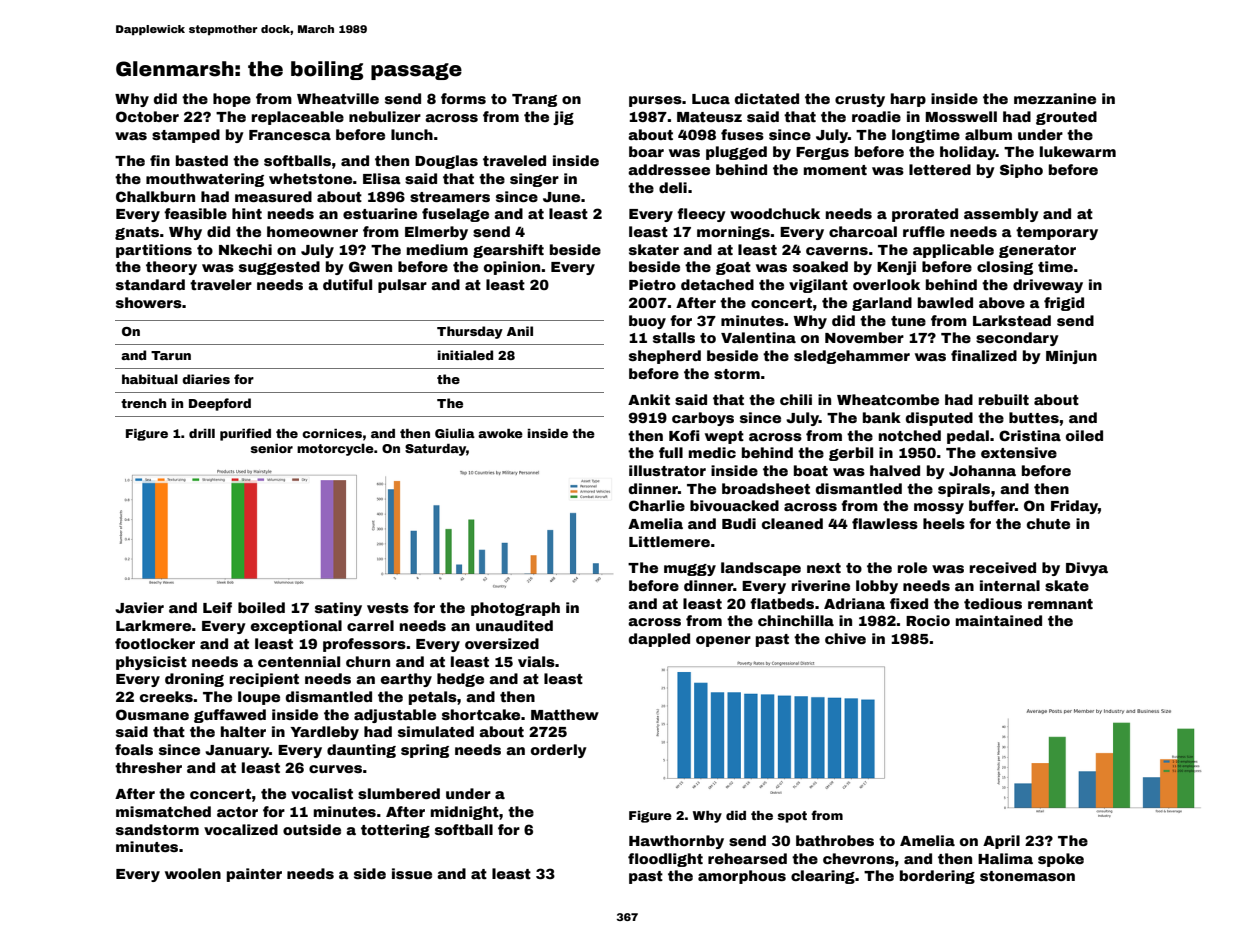 Image resolution: width=1233 pixels, height=952 pixels. What do you see at coordinates (565, 714) in the screenshot?
I see `Matthew` at bounding box center [565, 714].
